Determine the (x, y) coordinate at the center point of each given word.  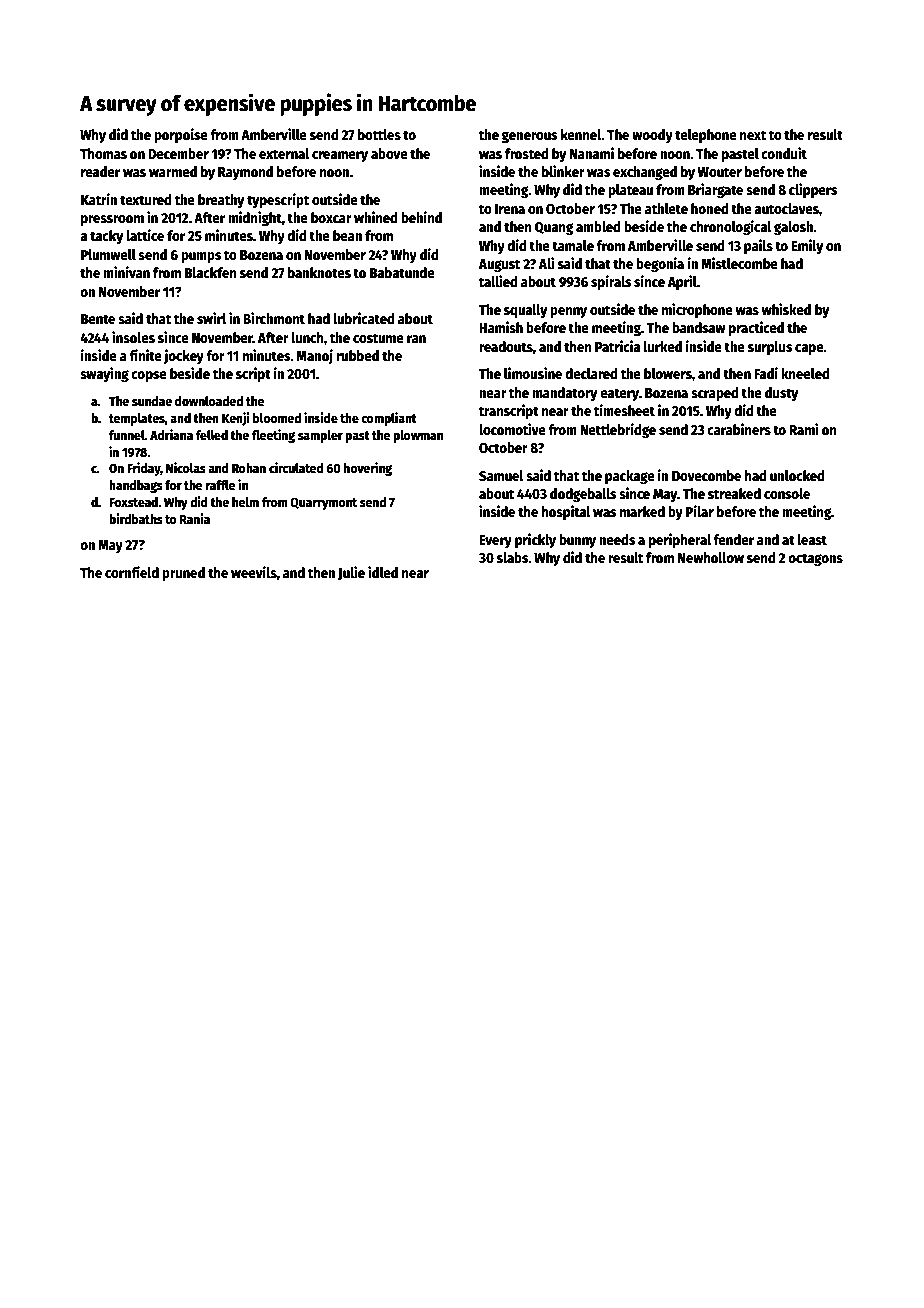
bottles (379, 134)
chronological (731, 227)
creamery (340, 156)
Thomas (103, 153)
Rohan (249, 468)
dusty (782, 394)
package (630, 477)
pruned (183, 574)
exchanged (645, 173)
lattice (145, 235)
